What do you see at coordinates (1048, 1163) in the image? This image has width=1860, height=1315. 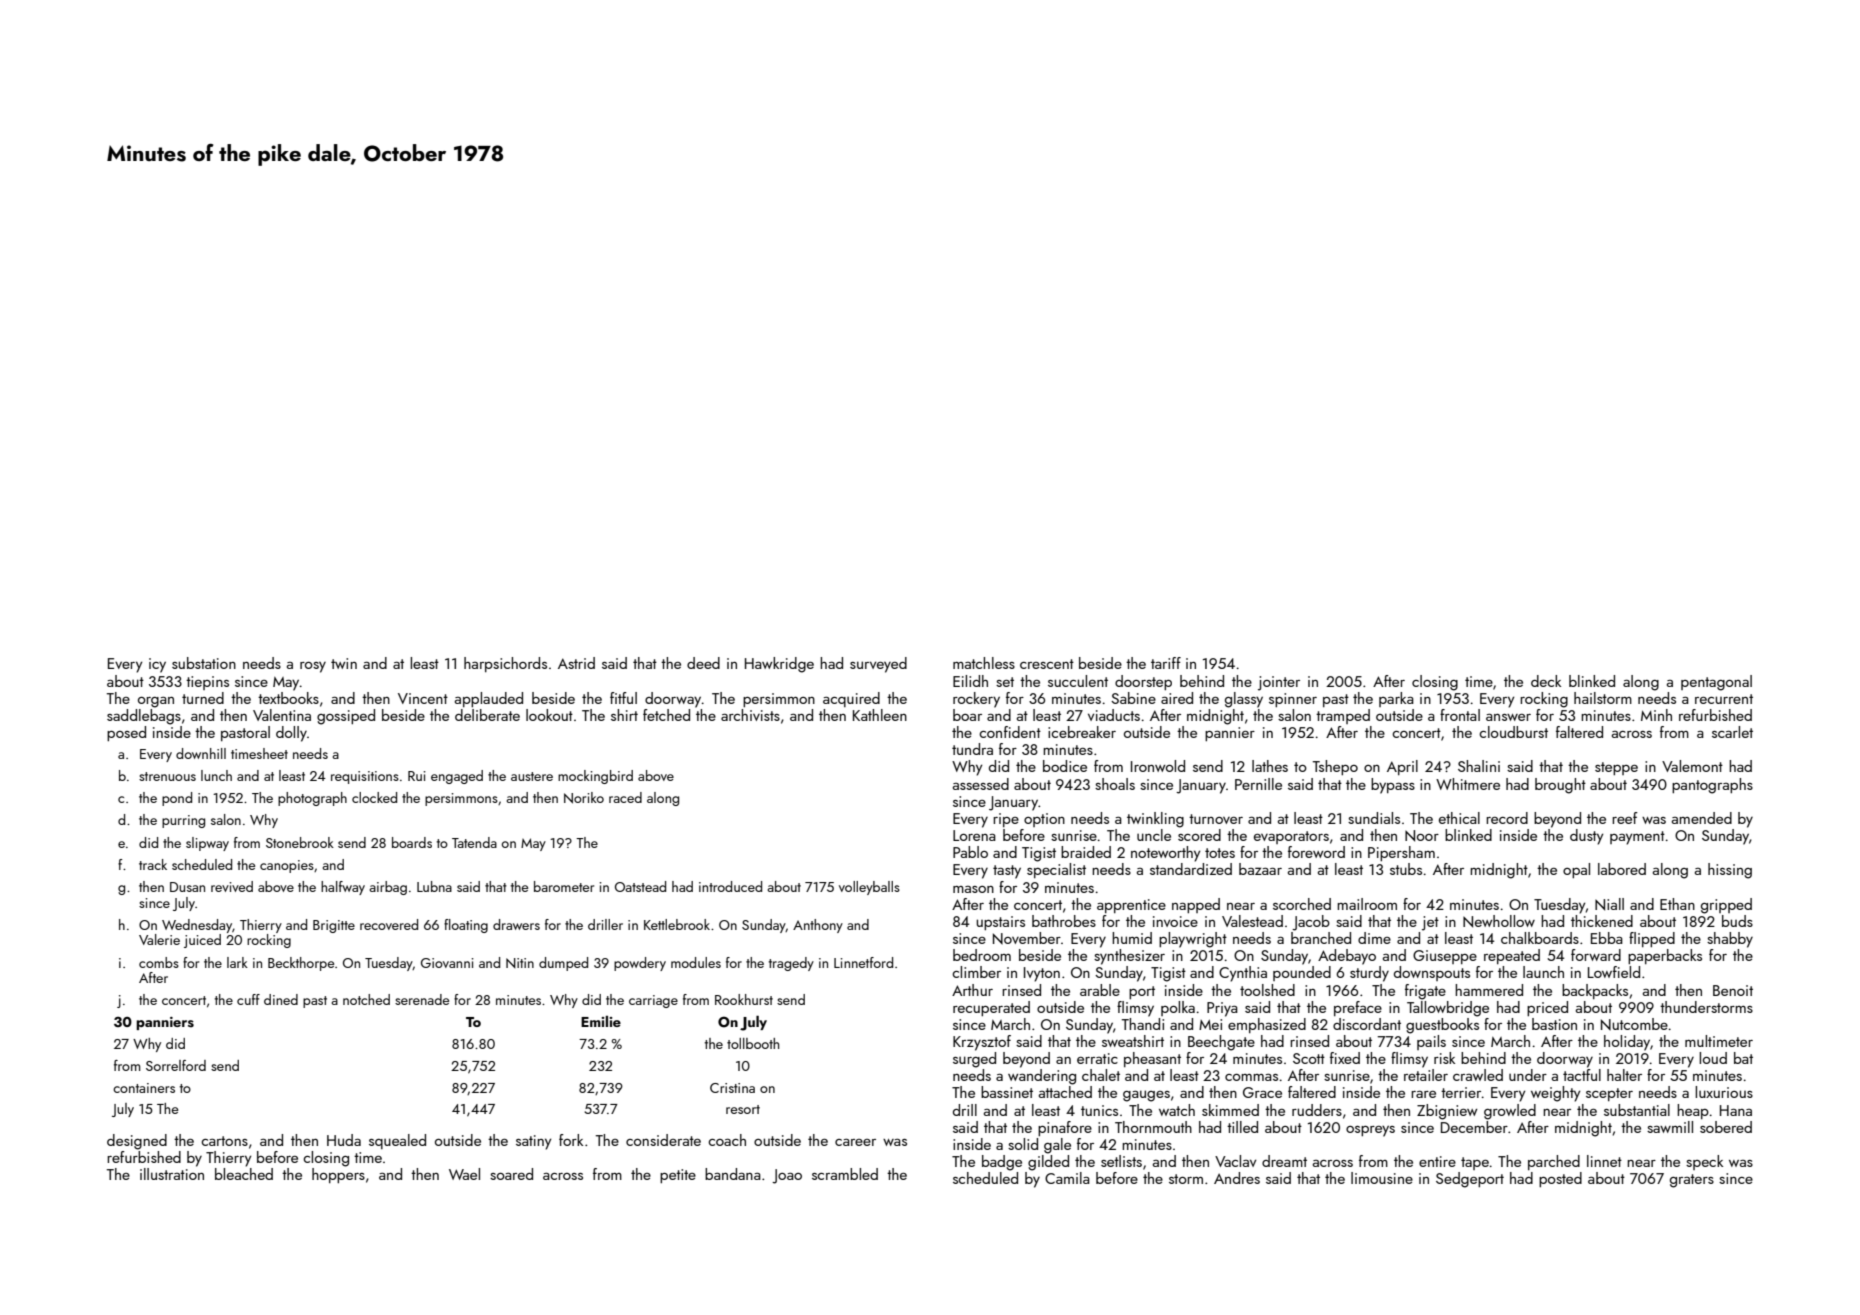 I see `gilded` at bounding box center [1048, 1163].
